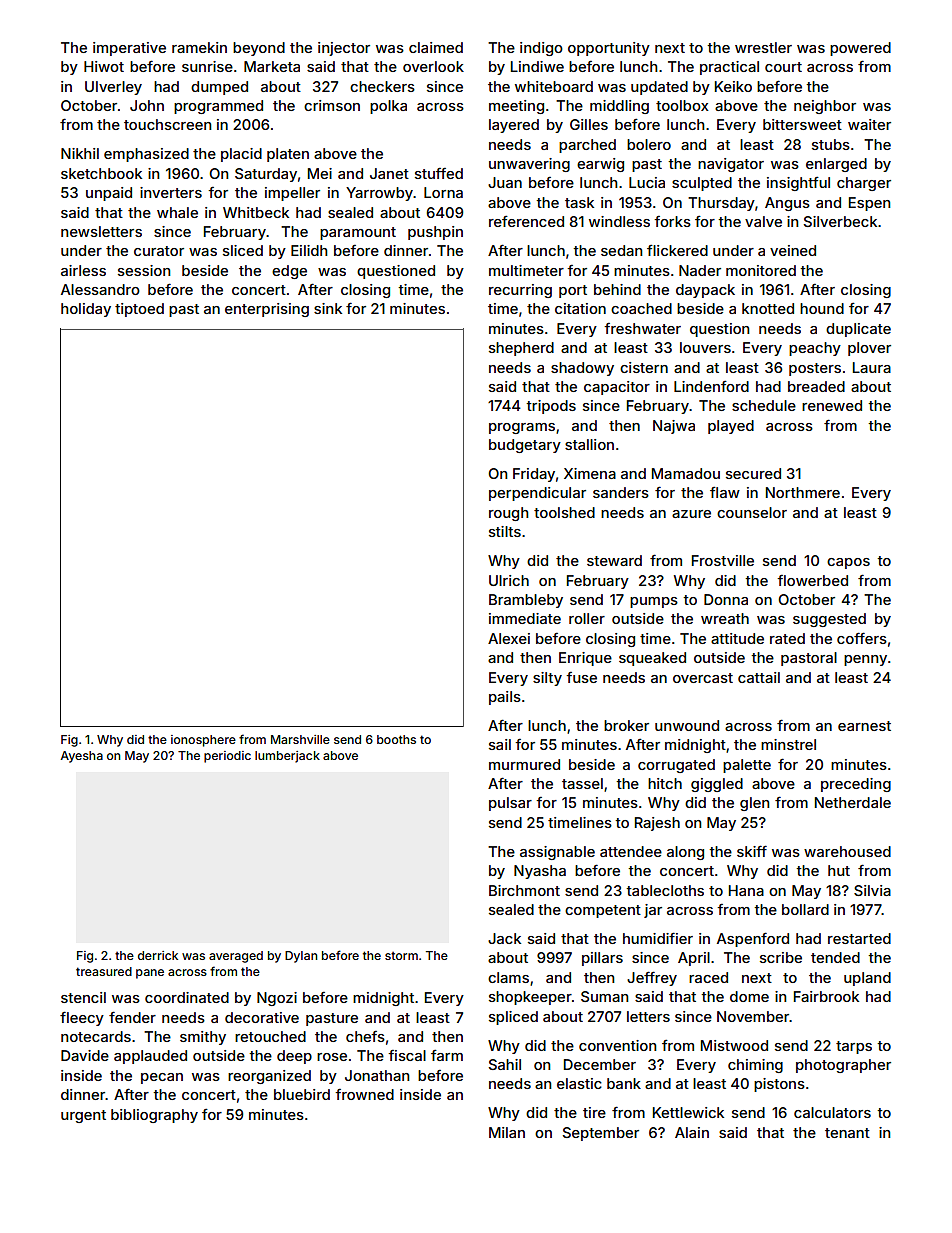 The image size is (952, 1233). I want to click on warehoused, so click(847, 851).
